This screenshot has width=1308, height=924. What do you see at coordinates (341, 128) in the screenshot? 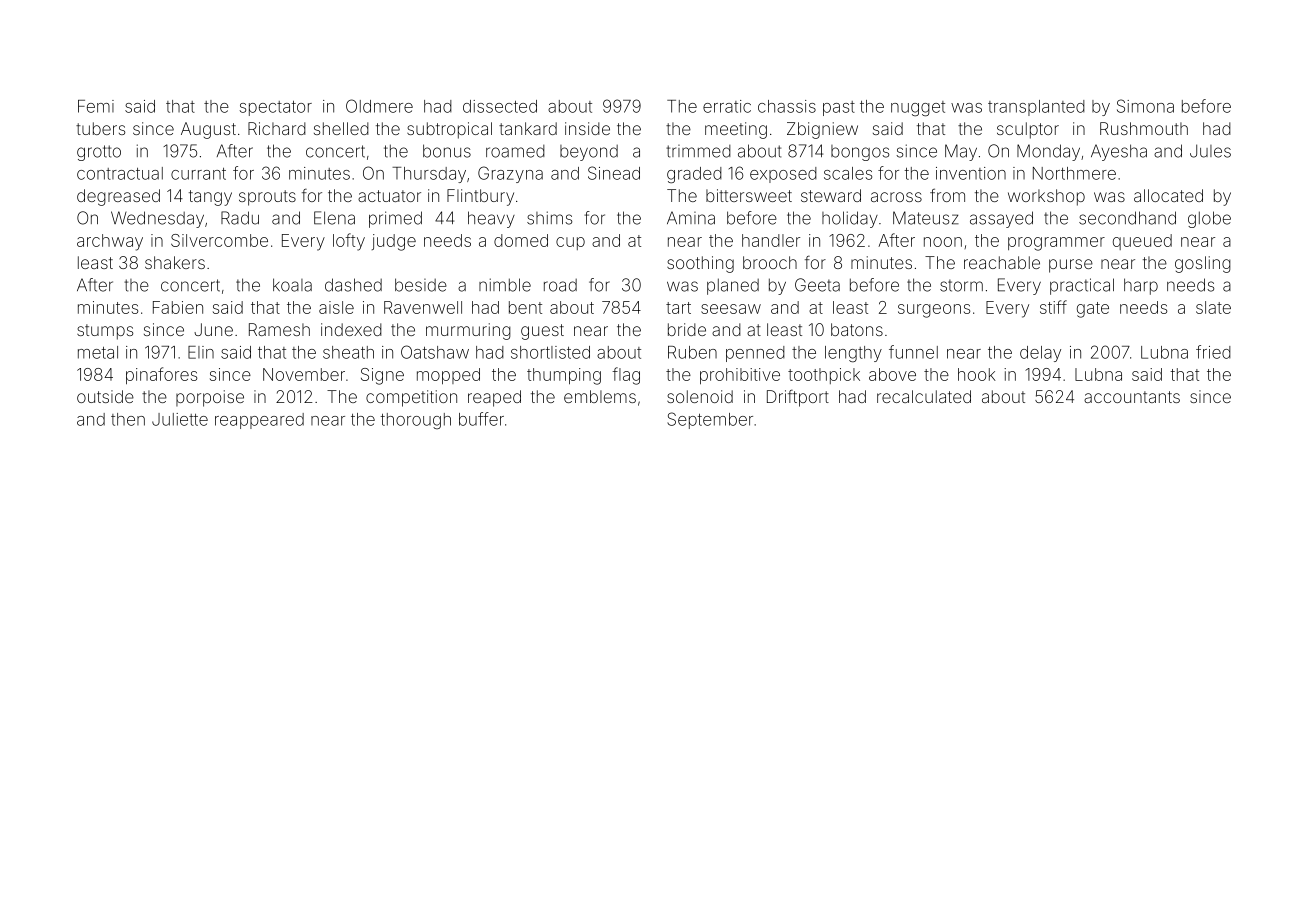
I see `shelled` at bounding box center [341, 128].
